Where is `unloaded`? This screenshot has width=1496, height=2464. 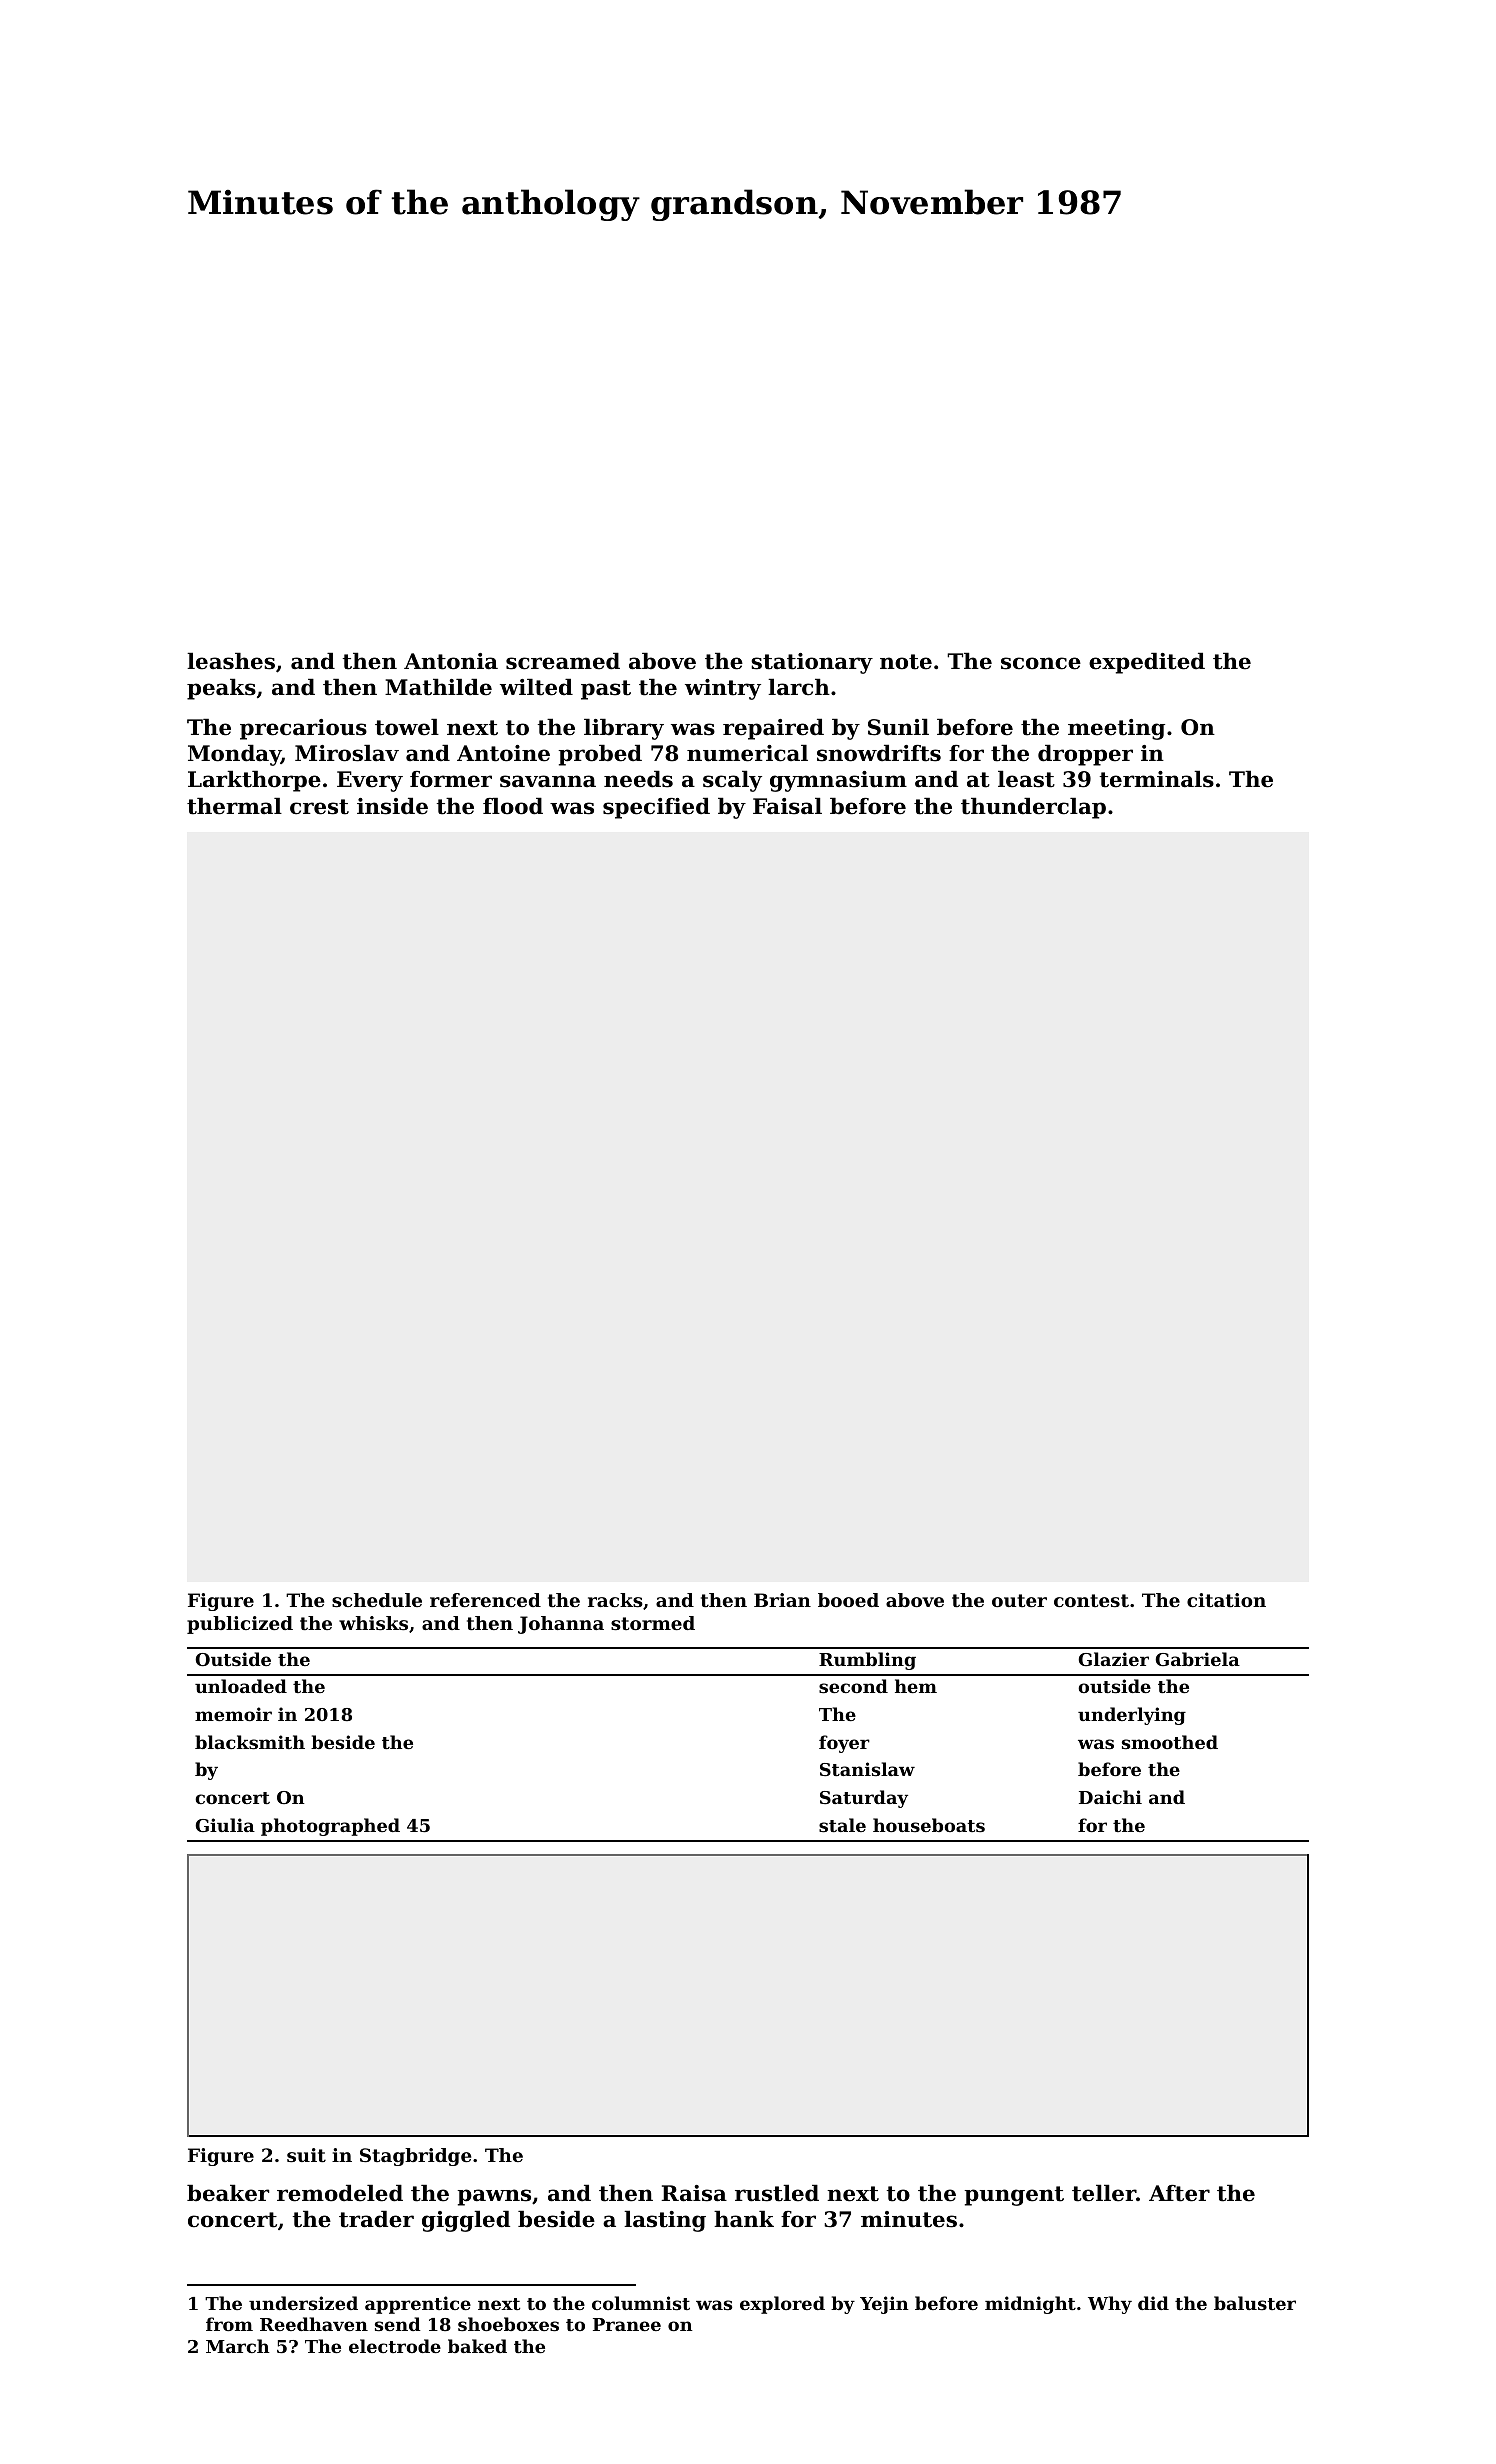
unloaded is located at coordinates (241, 1686).
